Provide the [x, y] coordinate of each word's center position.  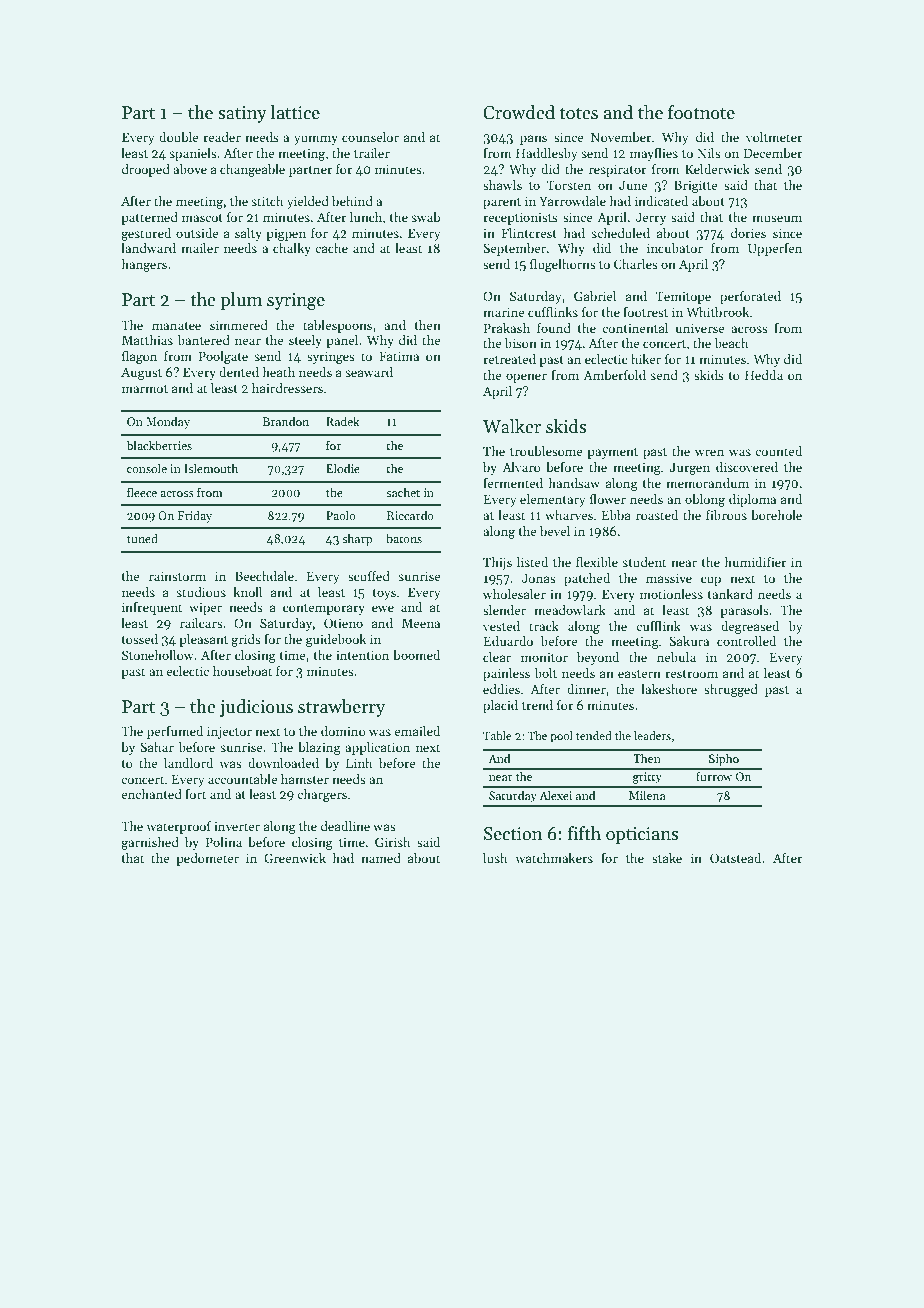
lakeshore [669, 689]
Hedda [764, 375]
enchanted [151, 794]
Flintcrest [529, 233]
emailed [417, 731]
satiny [242, 114]
